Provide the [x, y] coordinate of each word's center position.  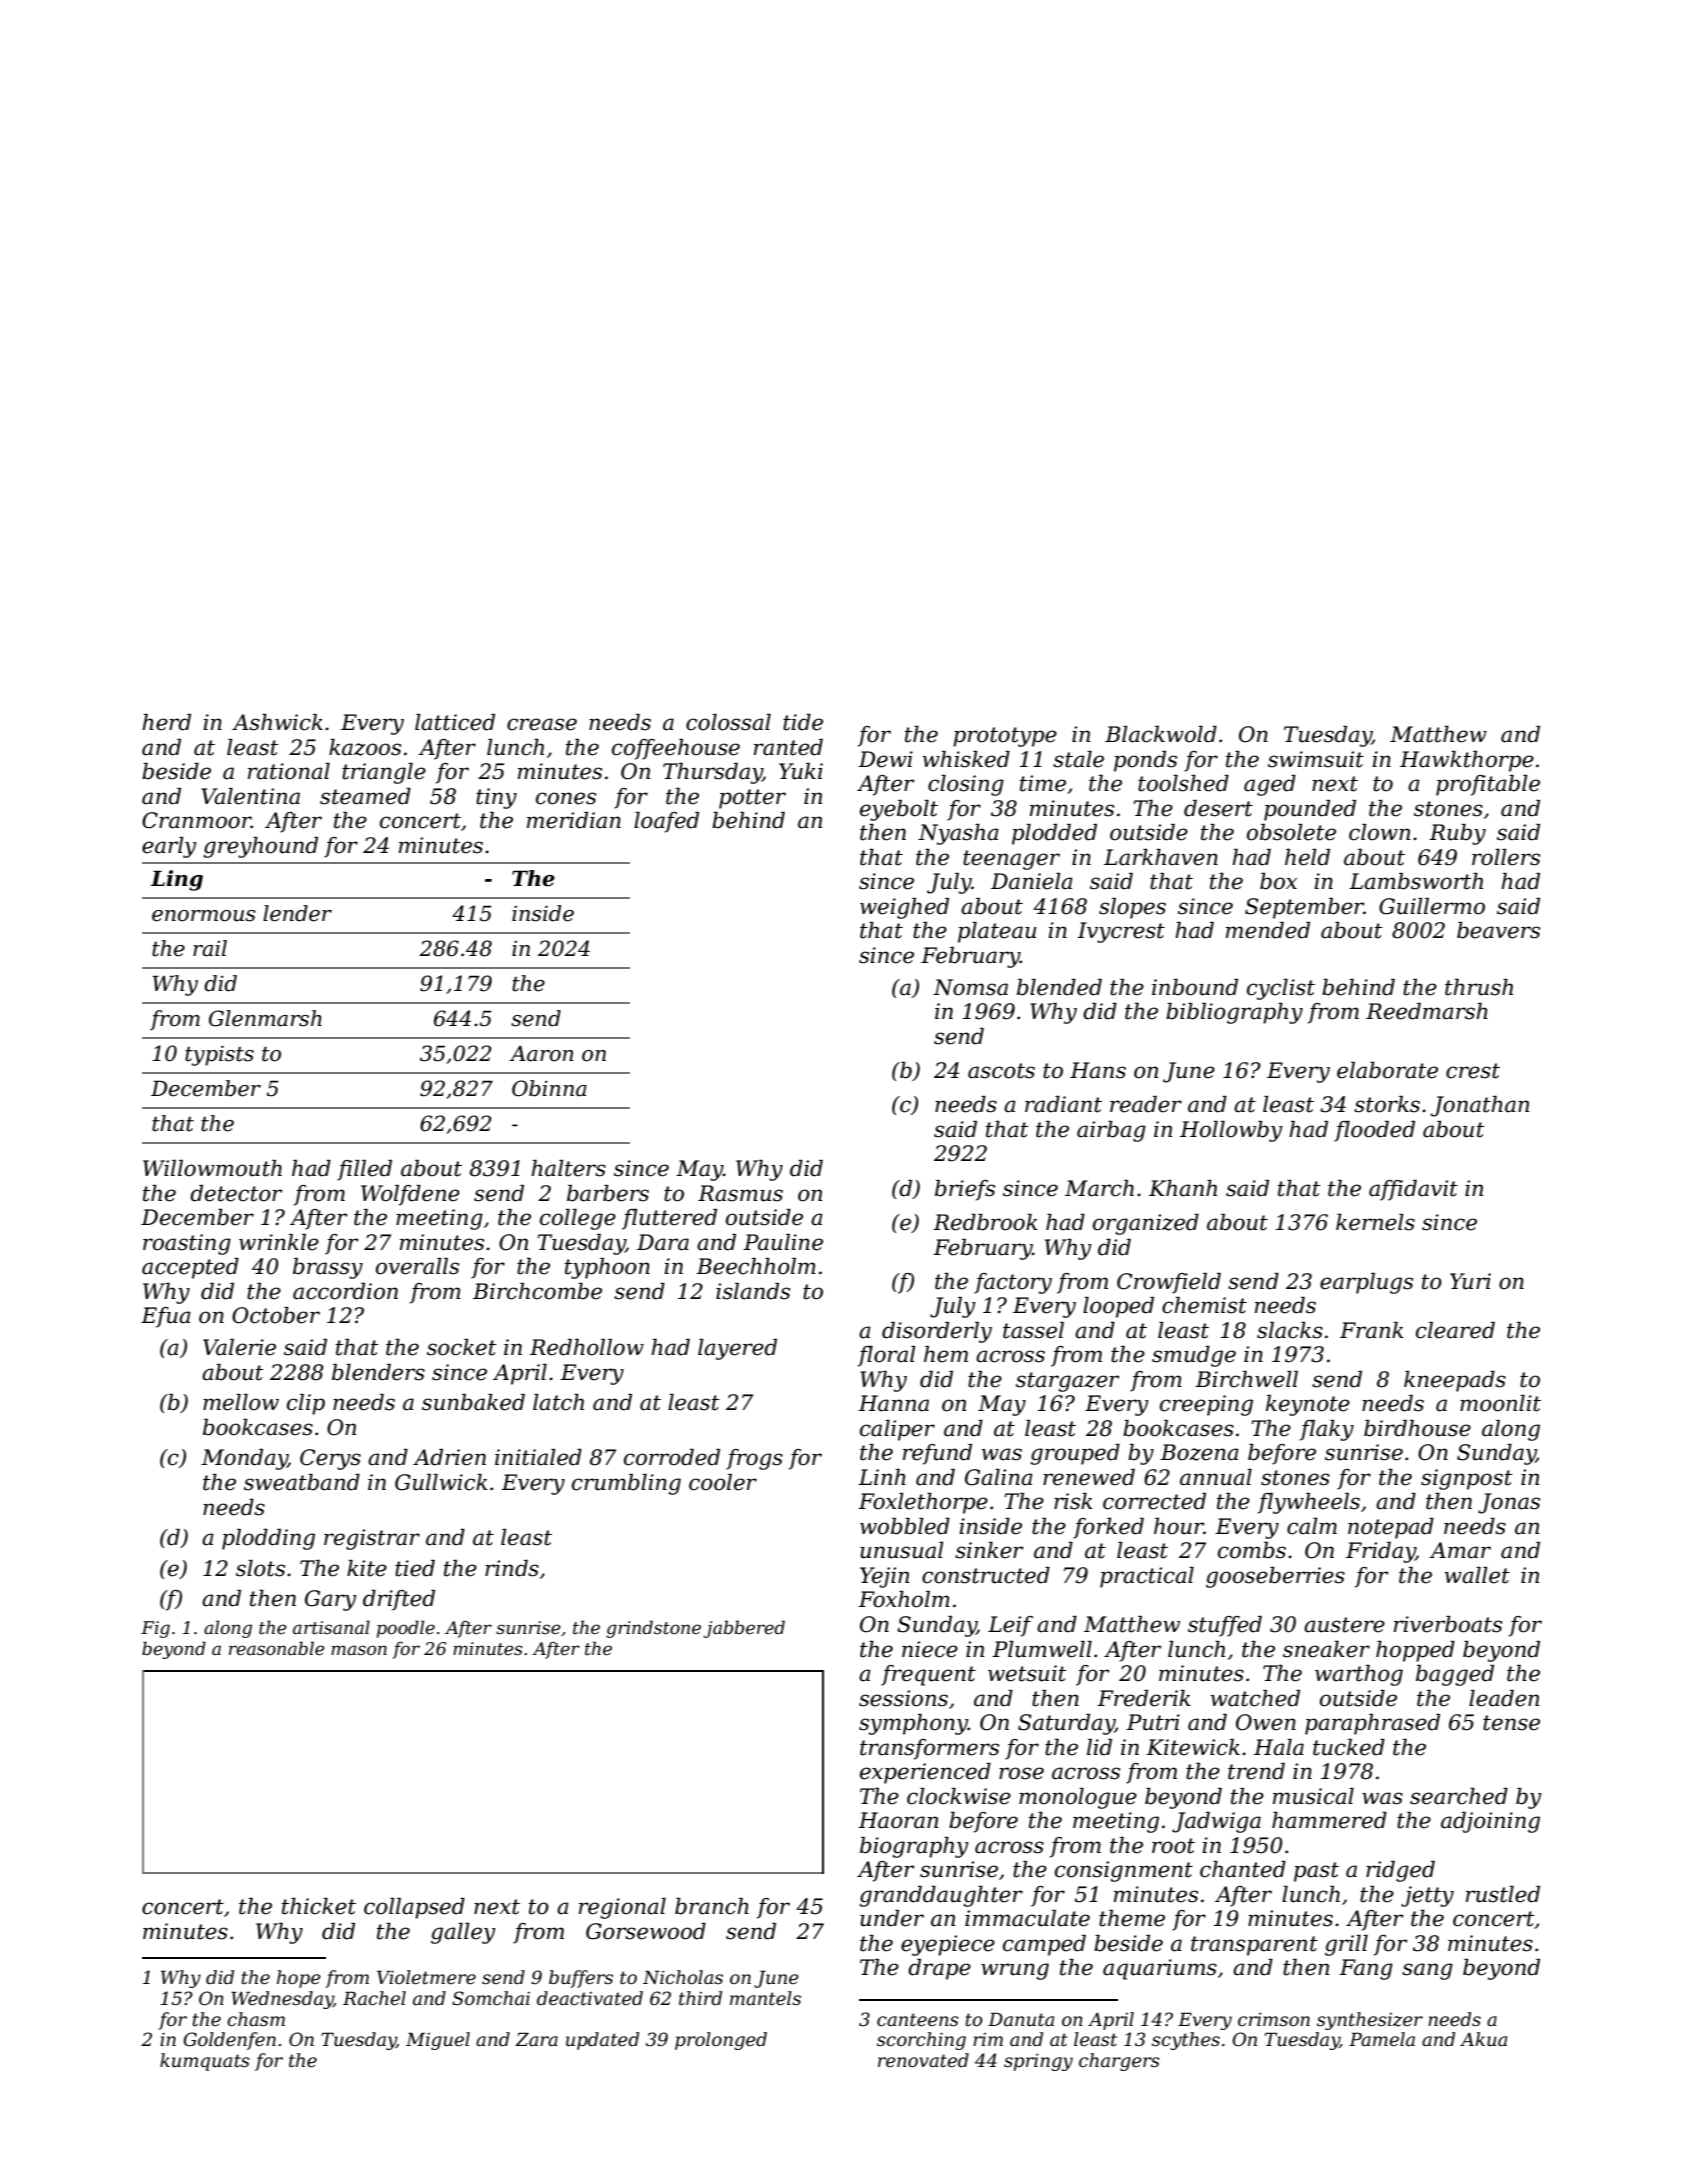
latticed [455, 722]
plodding [268, 1539]
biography [914, 1847]
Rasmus [740, 1193]
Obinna [549, 1088]
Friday [1381, 1552]
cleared [1455, 1330]
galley [463, 1933]
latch [558, 1402]
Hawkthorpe [1467, 761]
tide [803, 722]
